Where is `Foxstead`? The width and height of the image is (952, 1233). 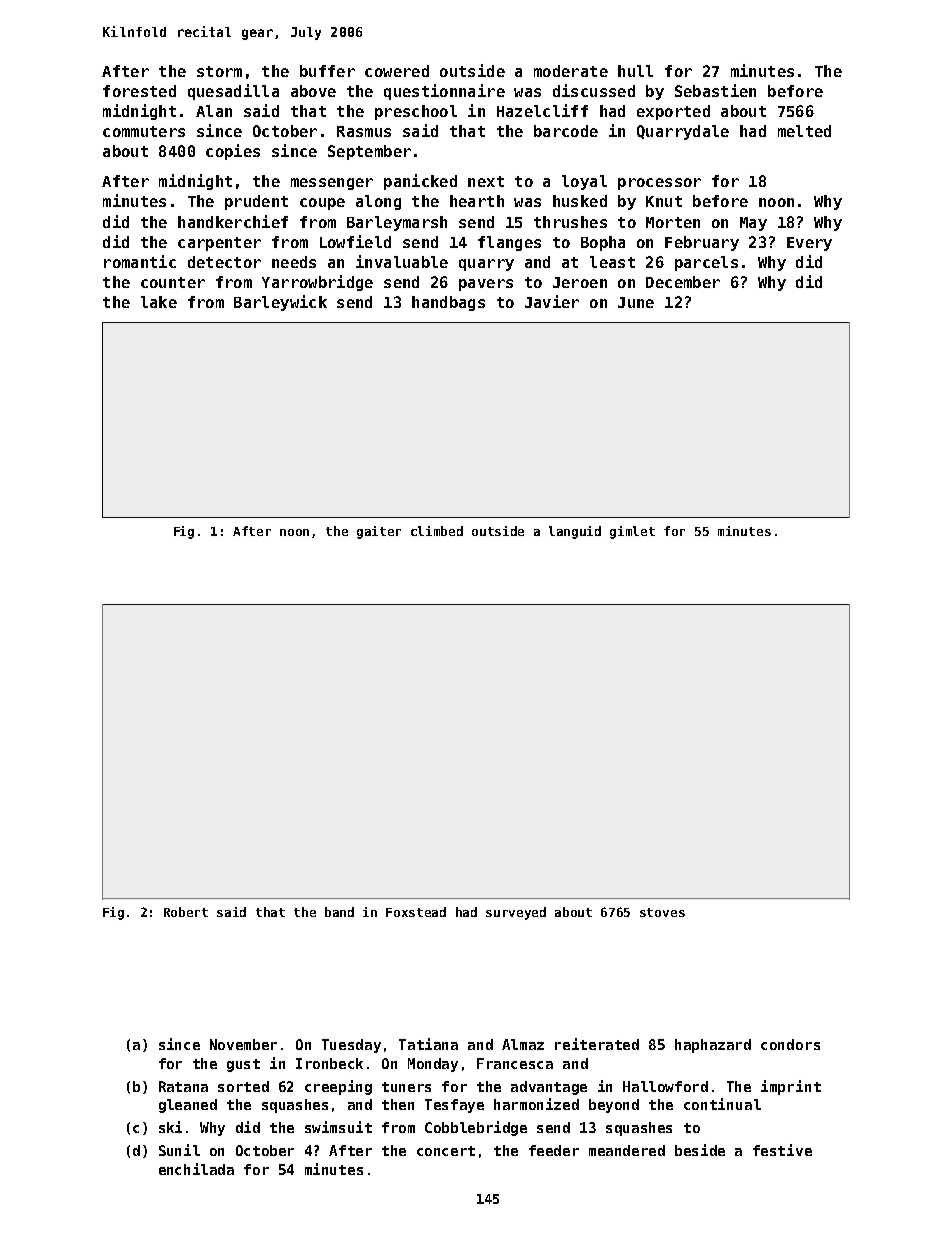 Foxstead is located at coordinates (416, 912).
